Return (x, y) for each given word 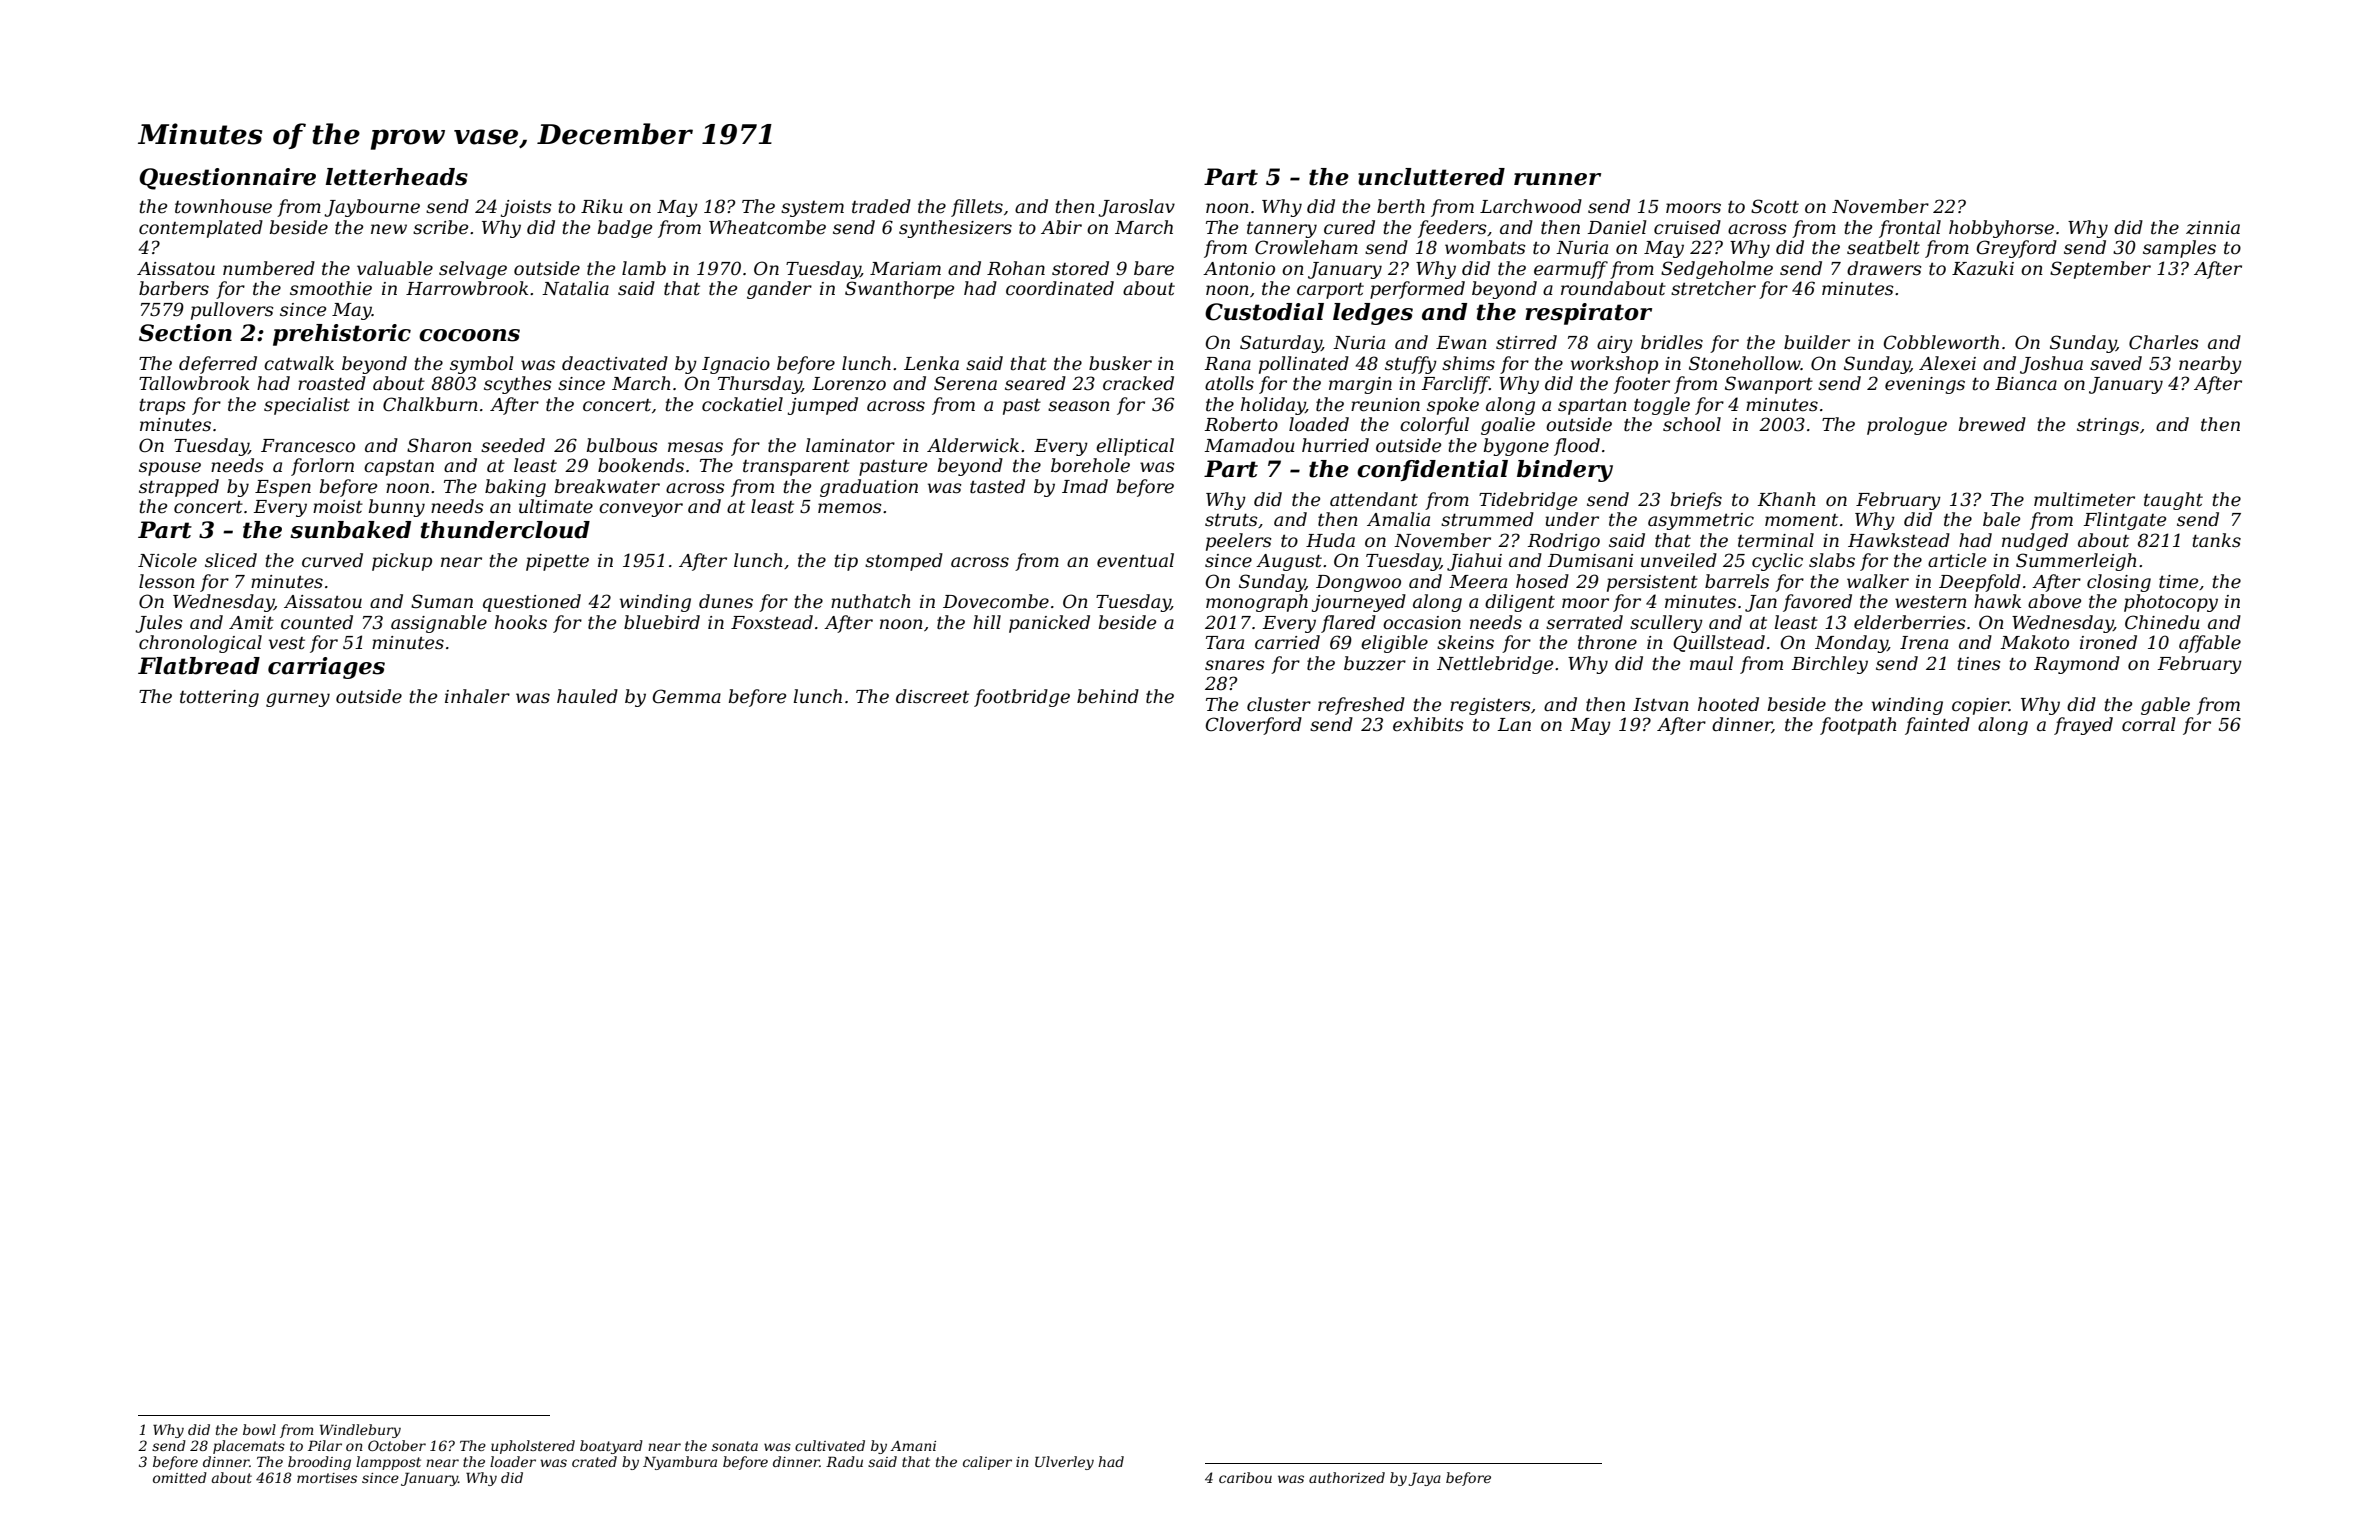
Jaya (1424, 1479)
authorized (1347, 1478)
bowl (259, 1429)
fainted (1937, 726)
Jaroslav (1136, 208)
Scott (1775, 206)
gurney (298, 700)
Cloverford (1254, 726)
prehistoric (342, 335)
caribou (1245, 1477)
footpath (1858, 726)
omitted (180, 1477)
